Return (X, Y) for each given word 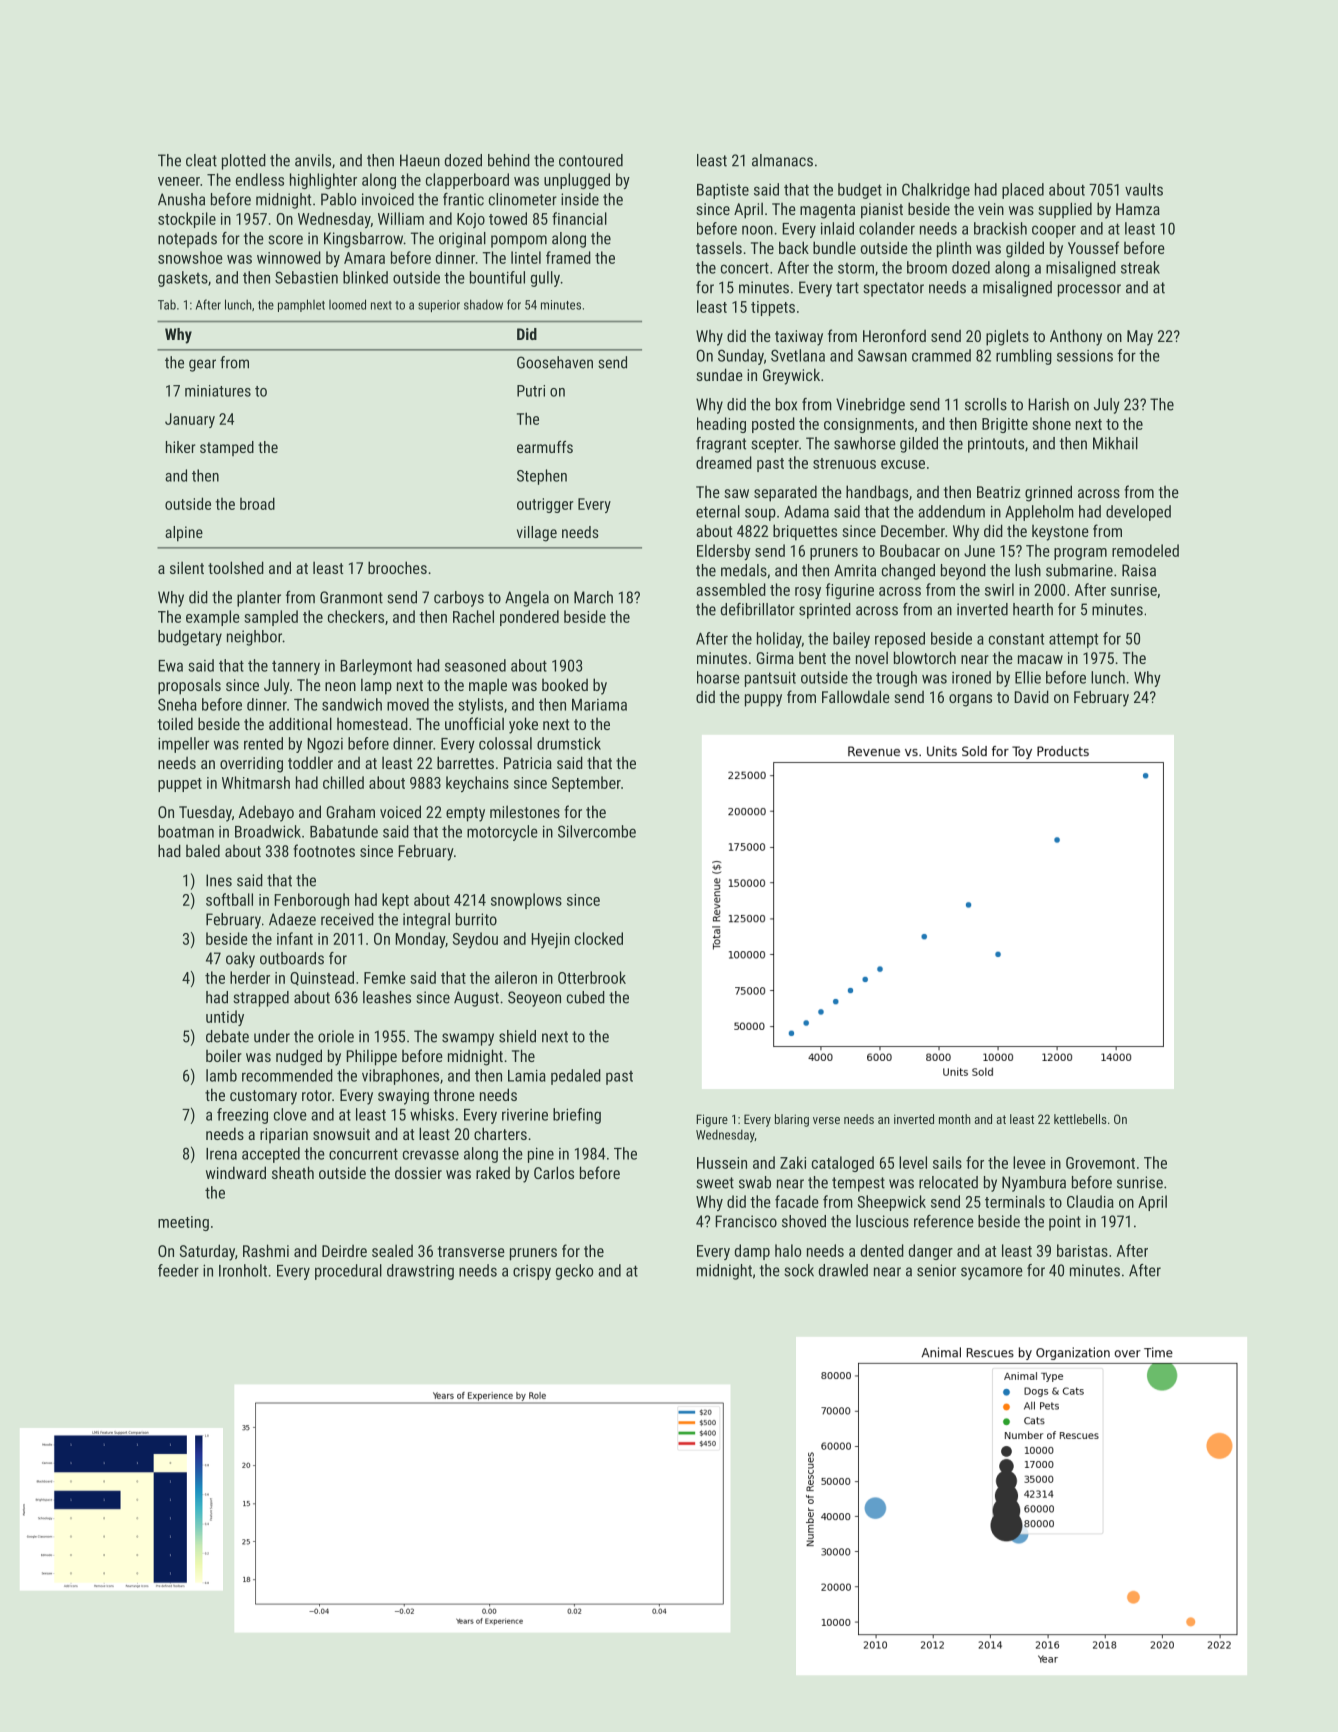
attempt (1073, 640)
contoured (591, 160)
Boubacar (910, 550)
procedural (348, 1272)
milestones (525, 811)
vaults (1144, 189)
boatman (186, 831)
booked (565, 684)
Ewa (171, 666)
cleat (201, 160)
